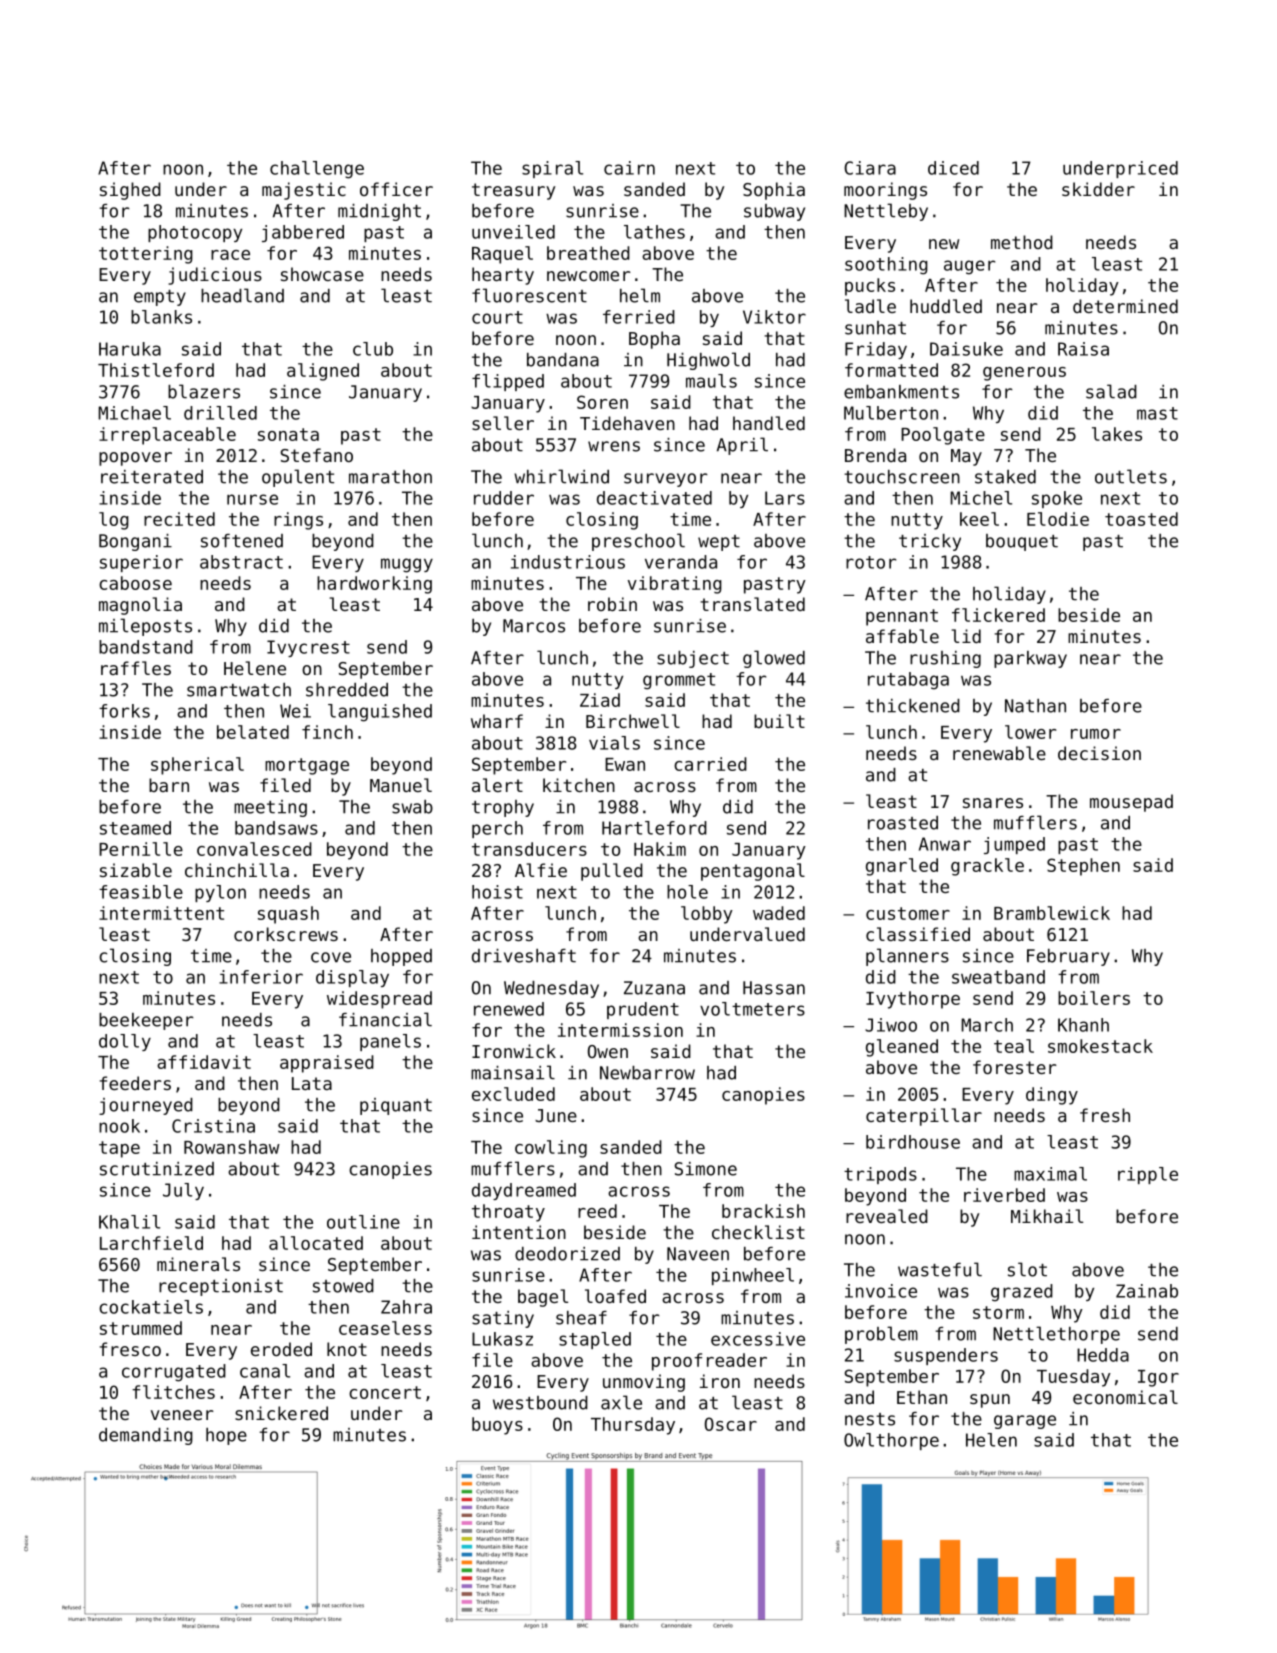 This image has width=1277, height=1653. I want to click on hope, so click(226, 1436).
